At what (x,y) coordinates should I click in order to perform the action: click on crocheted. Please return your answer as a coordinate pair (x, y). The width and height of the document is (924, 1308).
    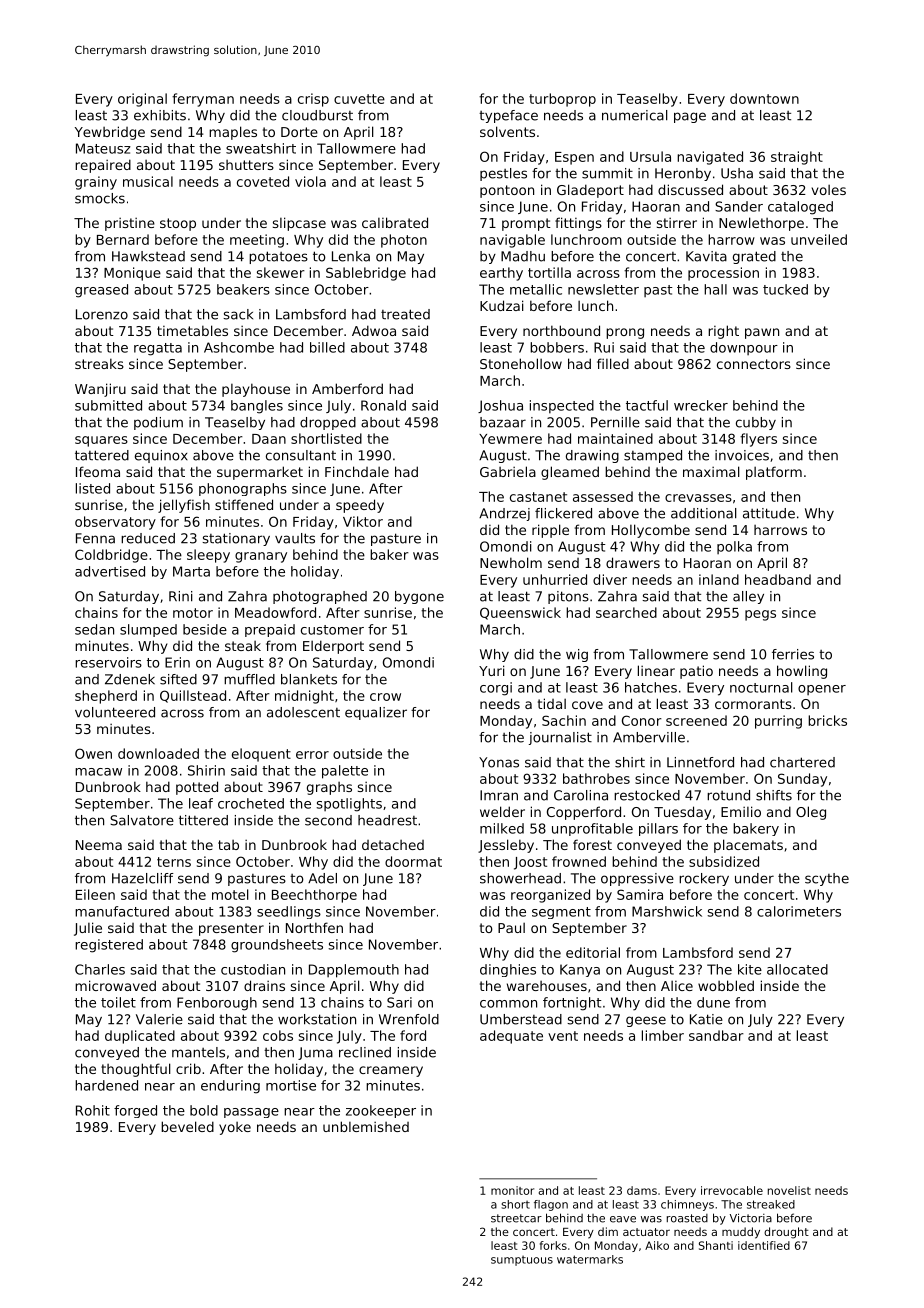
    Looking at the image, I should click on (251, 803).
